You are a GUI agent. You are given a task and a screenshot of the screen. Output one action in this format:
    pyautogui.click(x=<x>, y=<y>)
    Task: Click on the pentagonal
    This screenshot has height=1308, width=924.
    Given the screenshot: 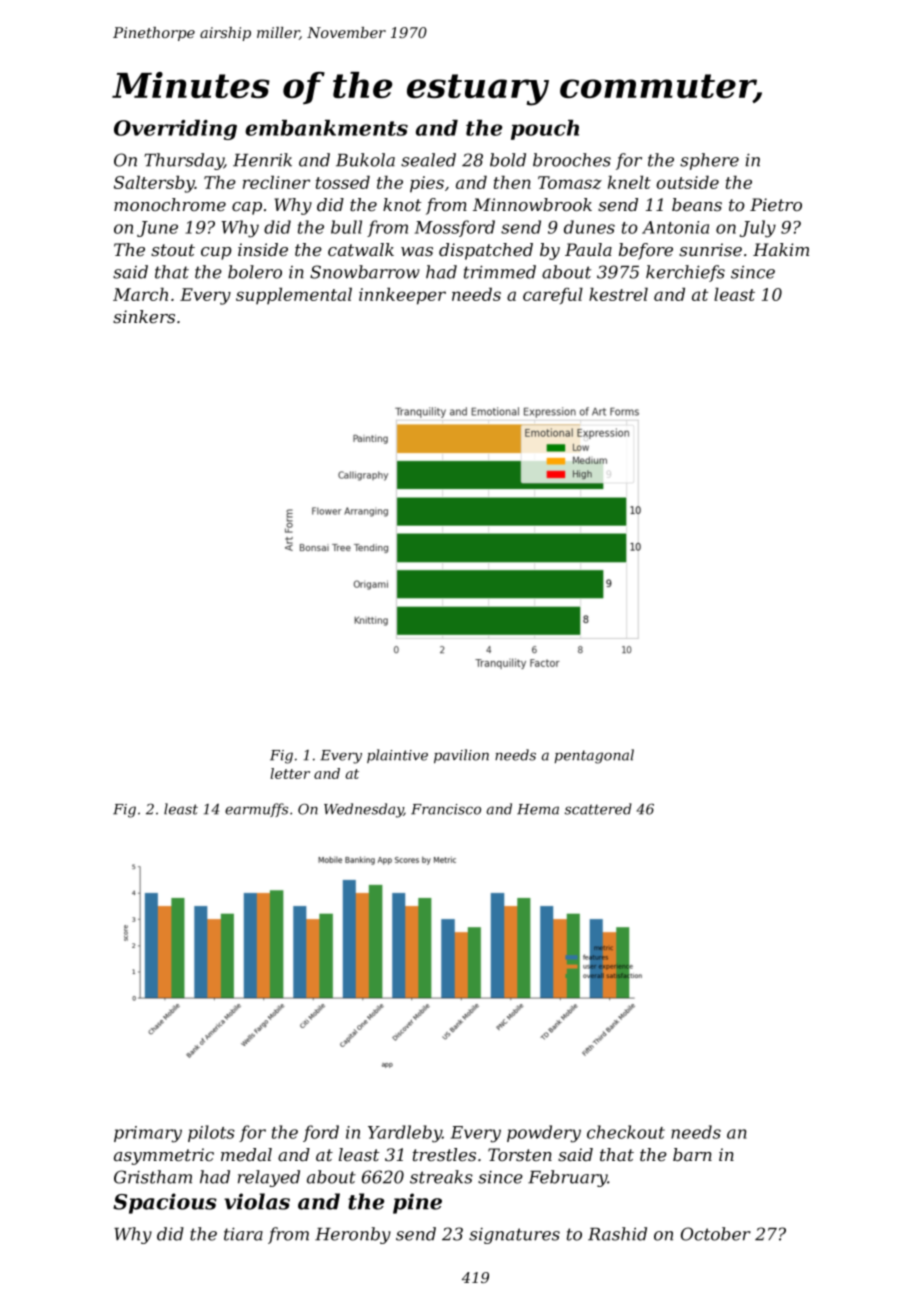 What is the action you would take?
    pyautogui.click(x=594, y=756)
